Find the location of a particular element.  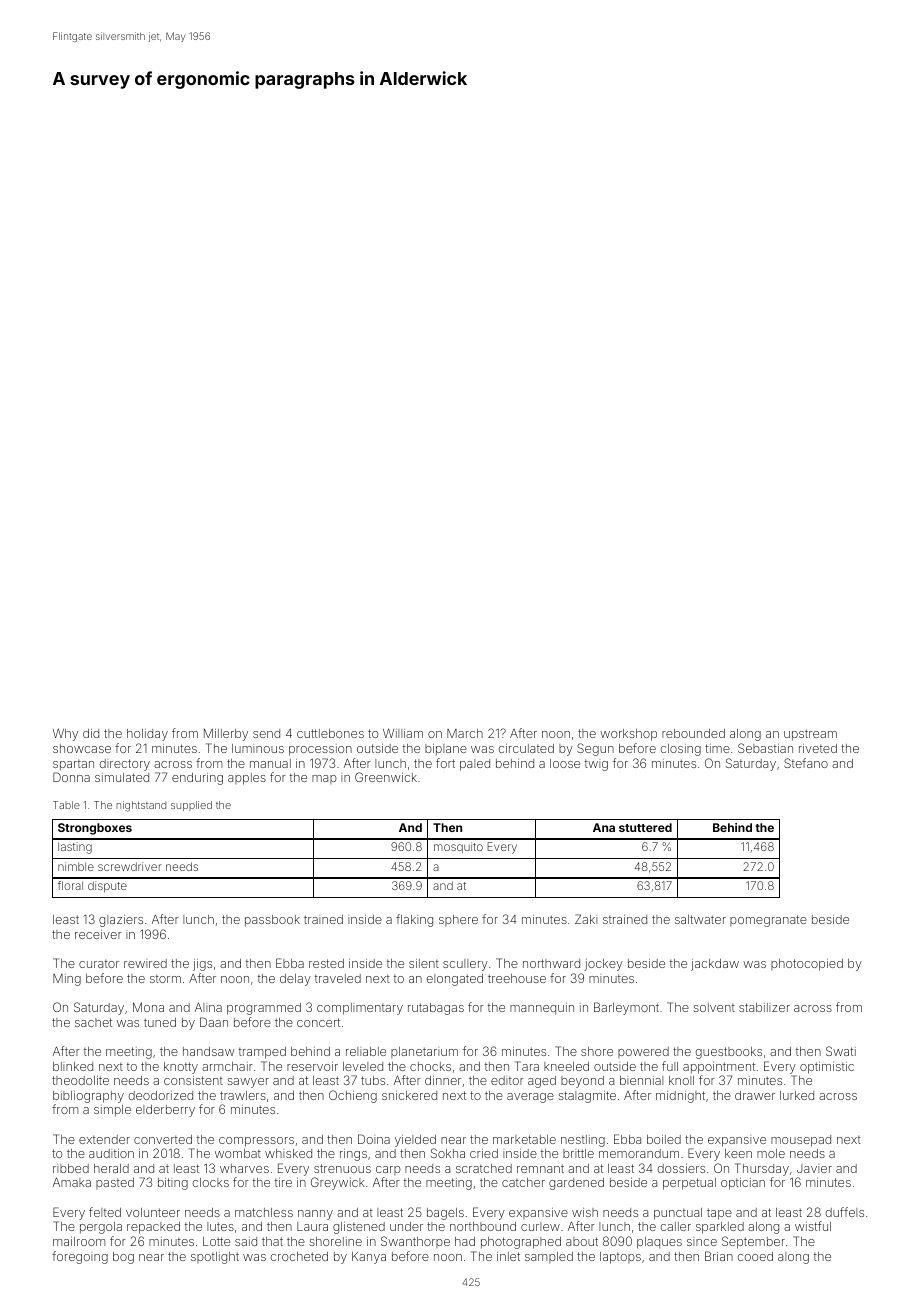

saltwater is located at coordinates (700, 919).
